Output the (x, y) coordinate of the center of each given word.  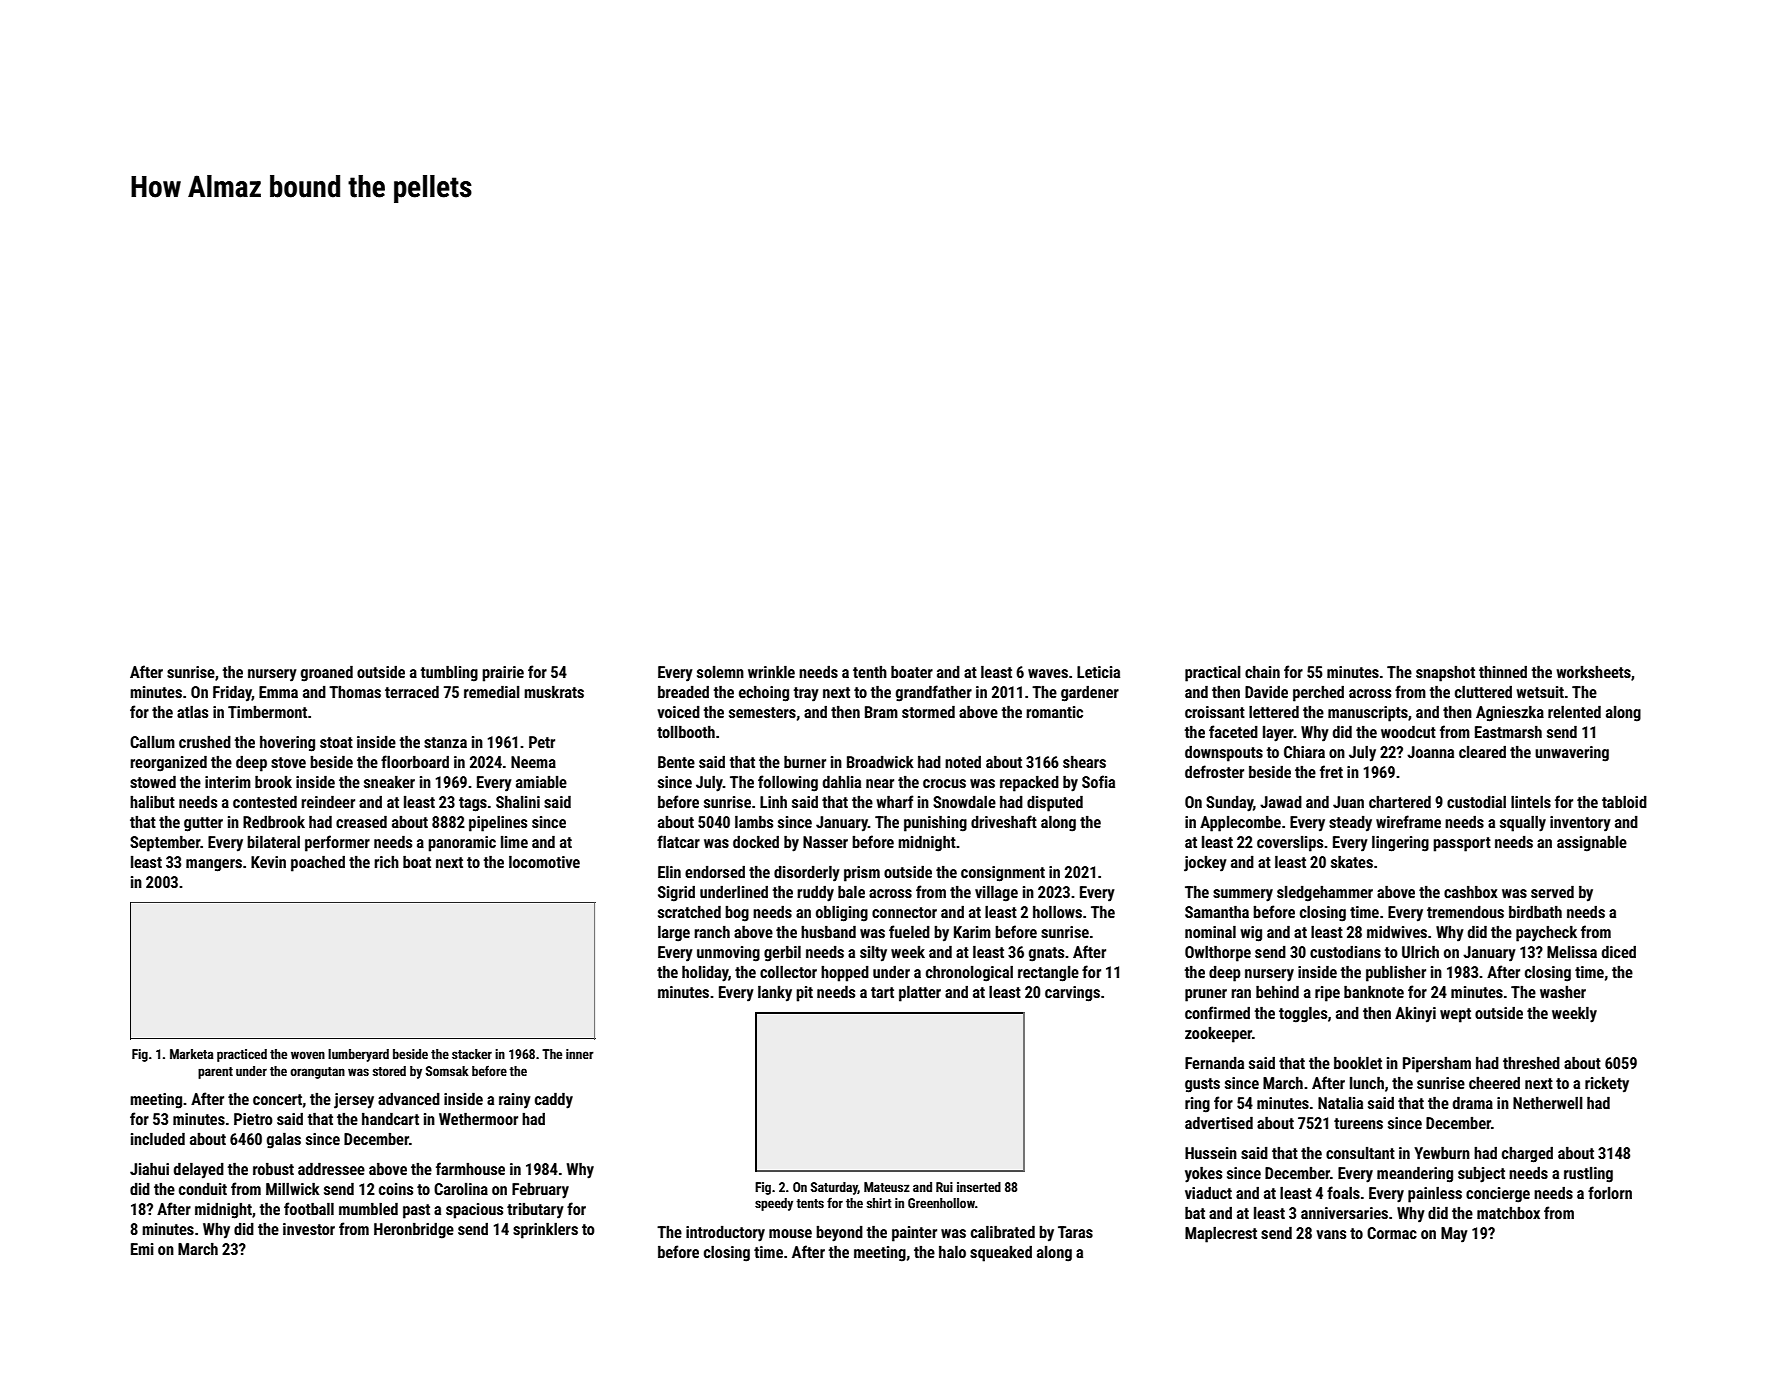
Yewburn (1442, 1153)
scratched (689, 912)
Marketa (192, 1054)
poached (318, 864)
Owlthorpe (1218, 954)
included (158, 1139)
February (540, 1191)
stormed (928, 712)
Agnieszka (1510, 714)
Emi (142, 1249)
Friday (232, 694)
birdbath (1535, 912)
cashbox (1471, 892)
